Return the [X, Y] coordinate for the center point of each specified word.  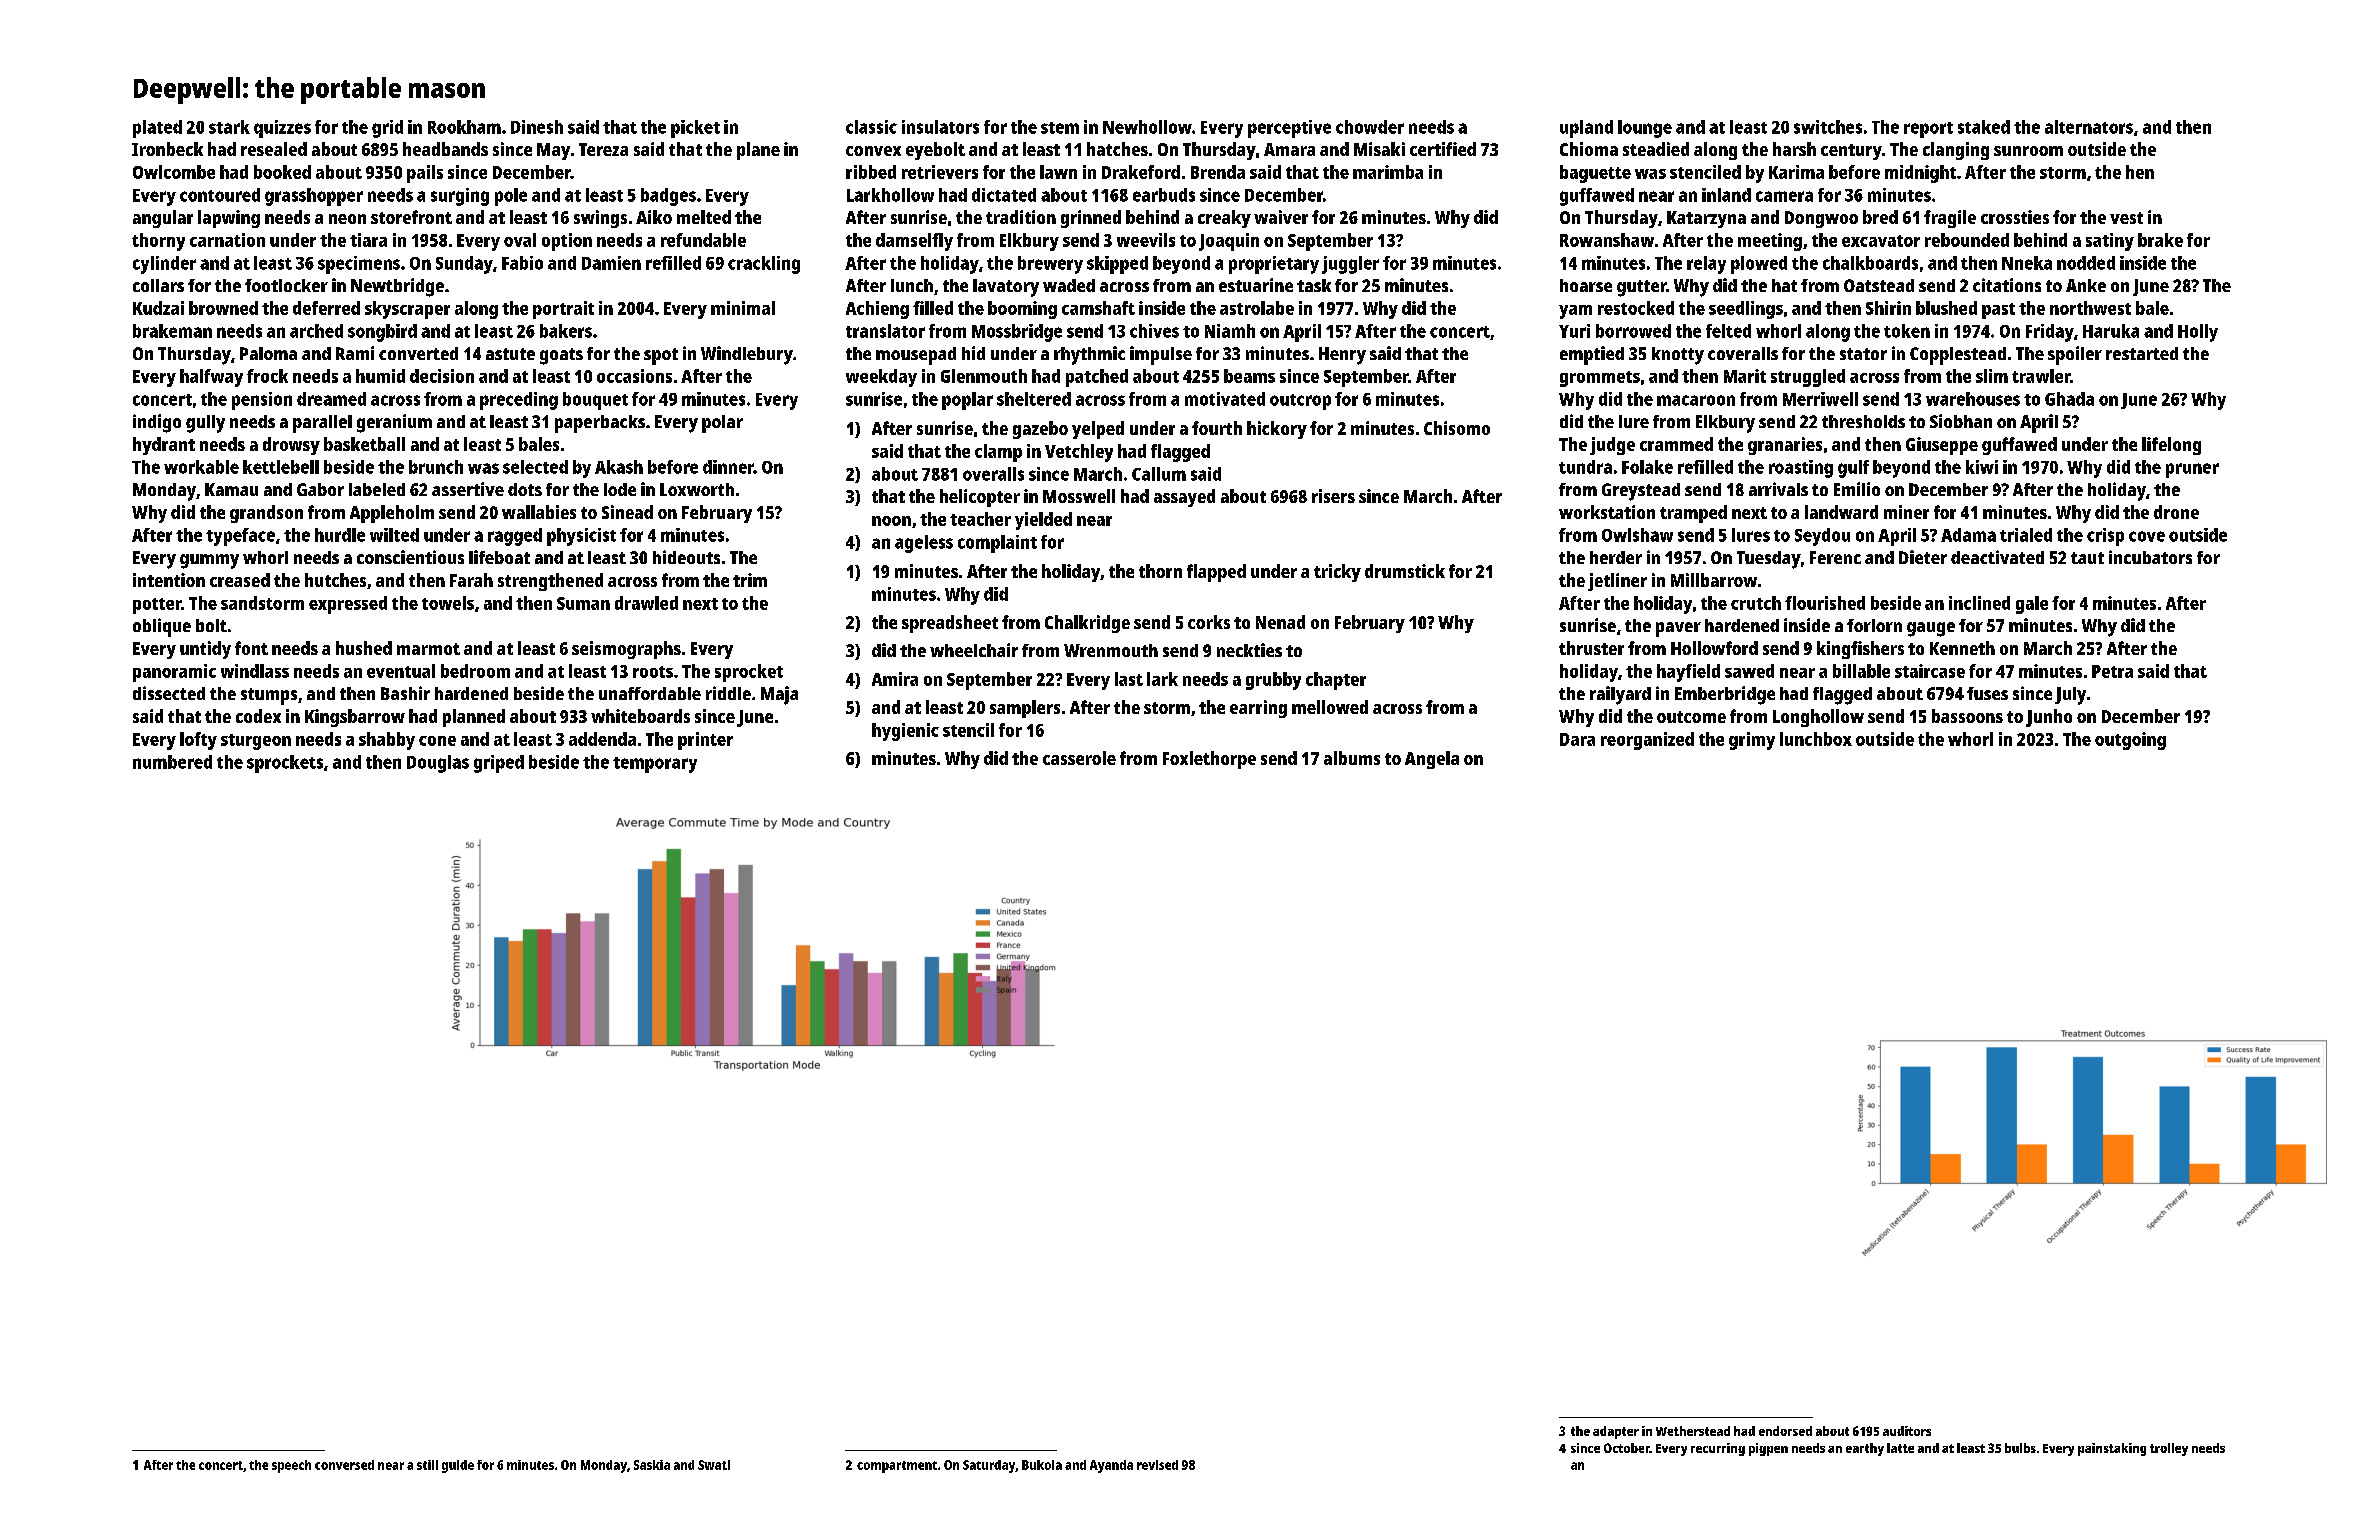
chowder [1370, 127]
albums [1352, 758]
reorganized [1647, 741]
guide [458, 1466]
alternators [2089, 127]
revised [1157, 1465]
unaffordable [650, 693]
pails [425, 174]
